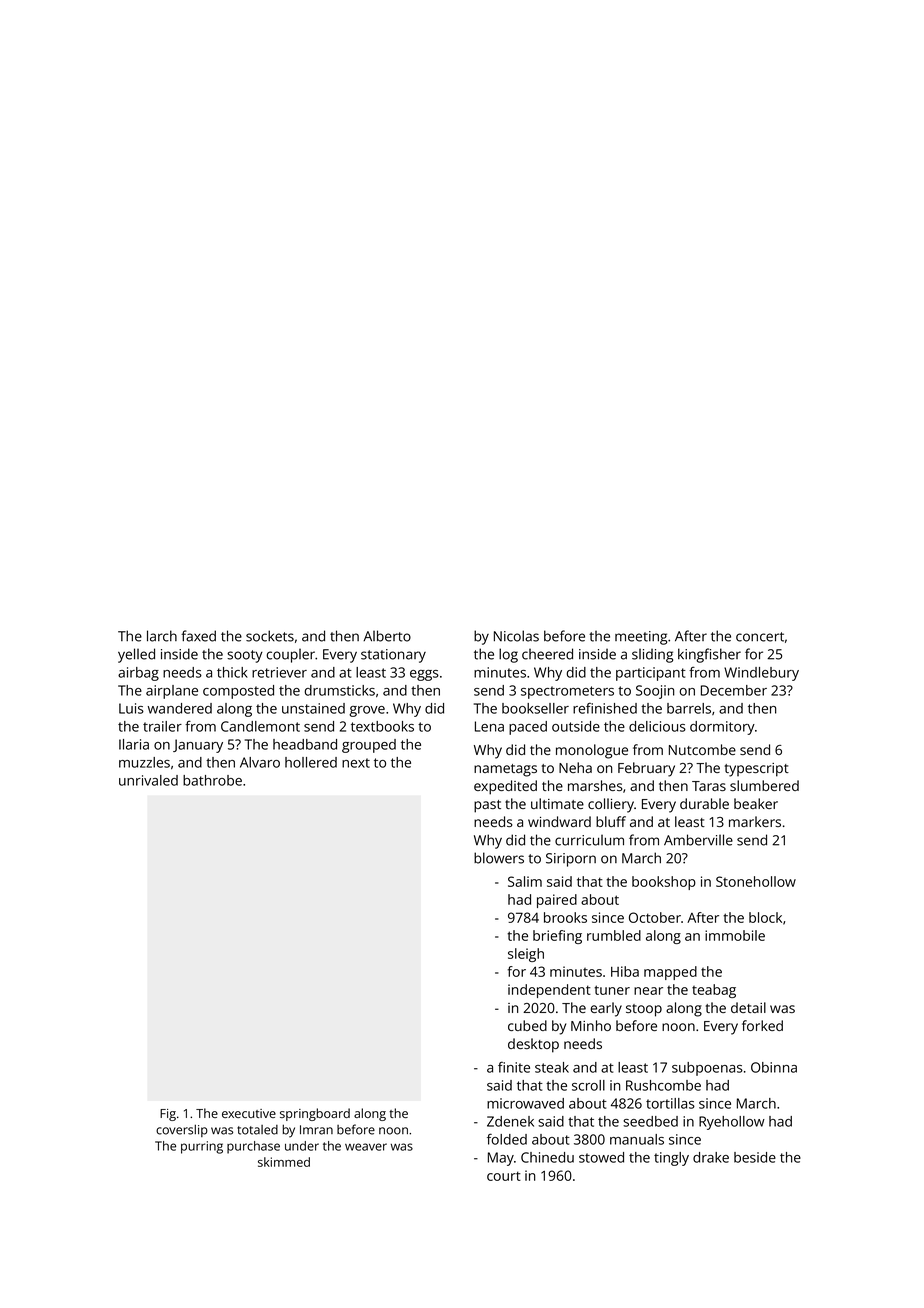 The height and width of the screenshot is (1308, 924). What do you see at coordinates (382, 726) in the screenshot?
I see `textbooks` at bounding box center [382, 726].
